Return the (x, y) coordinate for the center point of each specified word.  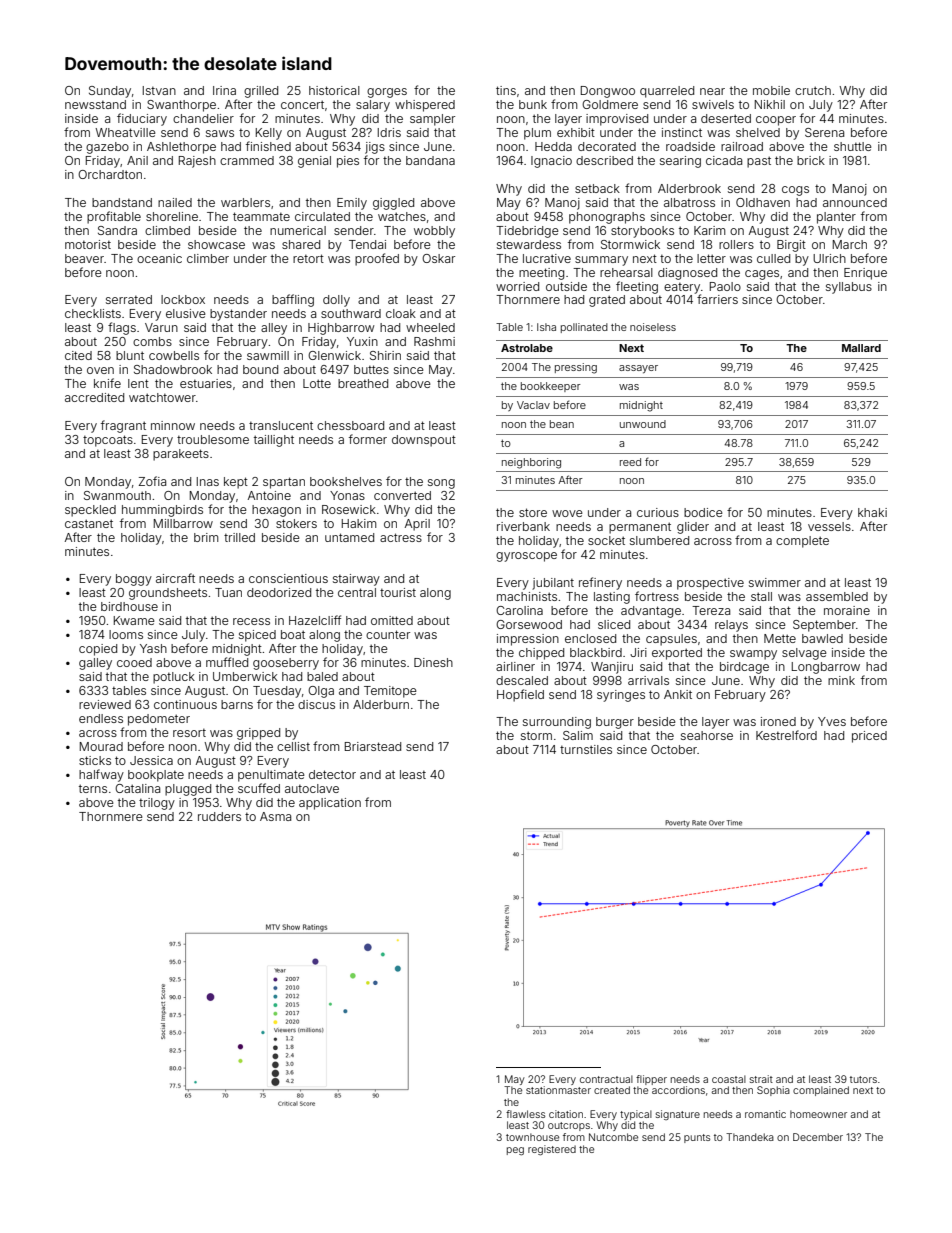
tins (506, 90)
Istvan (159, 90)
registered (552, 1150)
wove (567, 513)
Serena (824, 132)
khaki (872, 512)
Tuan (228, 592)
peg (515, 1151)
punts (697, 1138)
